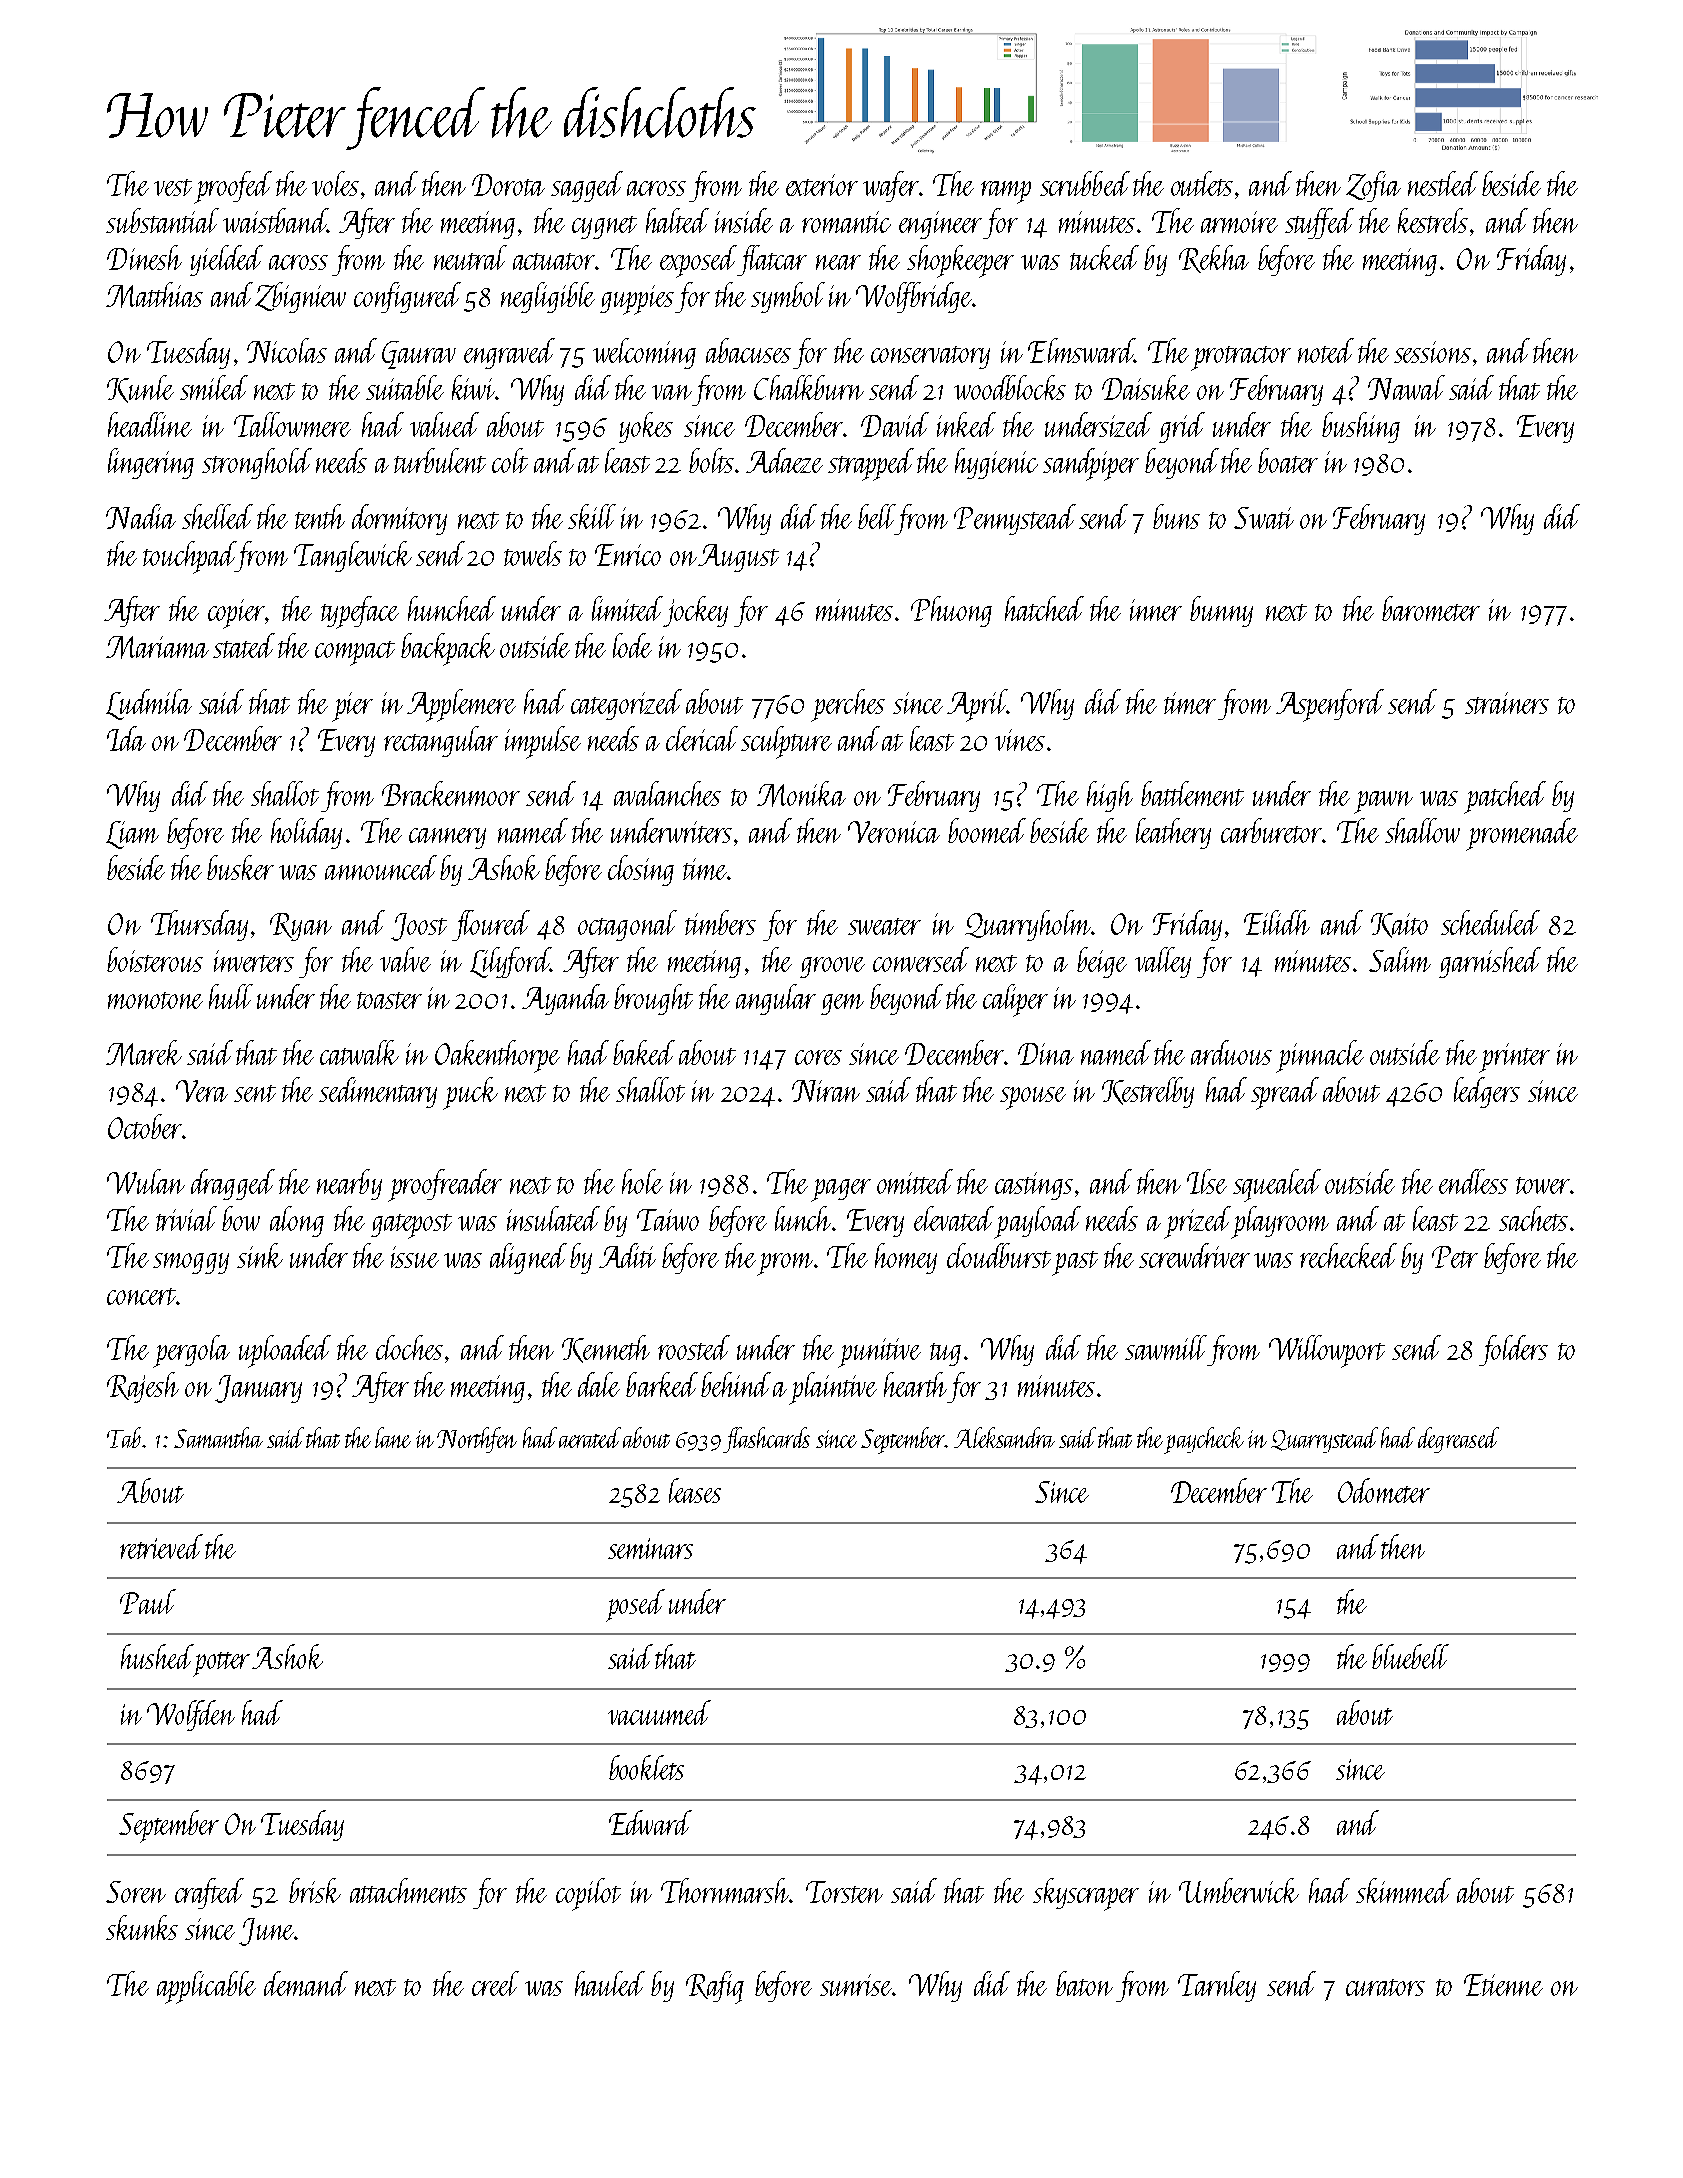 This screenshot has height=2178, width=1683. What do you see at coordinates (677, 220) in the screenshot?
I see `halted` at bounding box center [677, 220].
